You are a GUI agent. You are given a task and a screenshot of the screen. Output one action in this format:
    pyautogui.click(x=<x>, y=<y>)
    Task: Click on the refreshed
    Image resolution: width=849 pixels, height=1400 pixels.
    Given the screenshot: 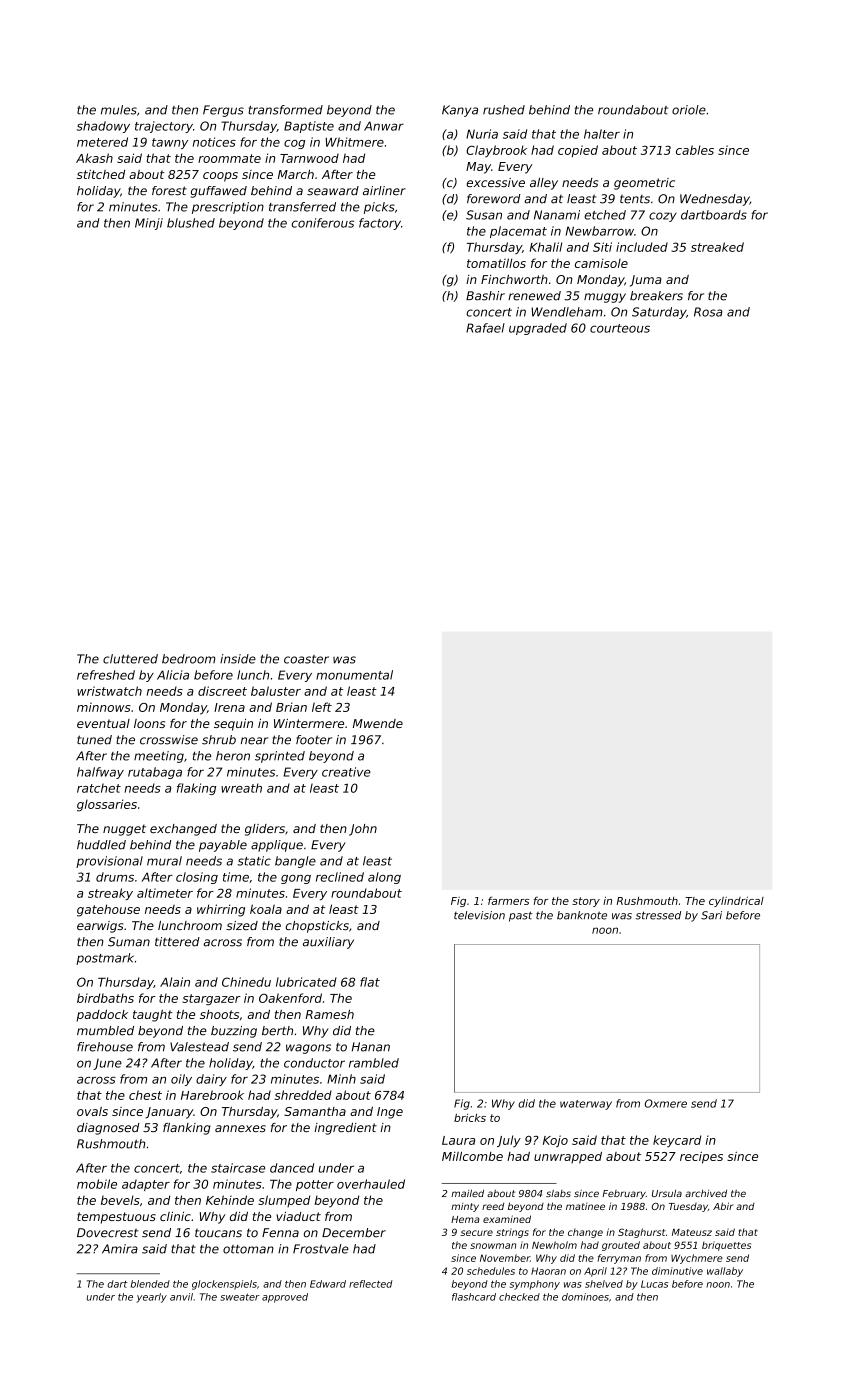 What is the action you would take?
    pyautogui.click(x=106, y=675)
